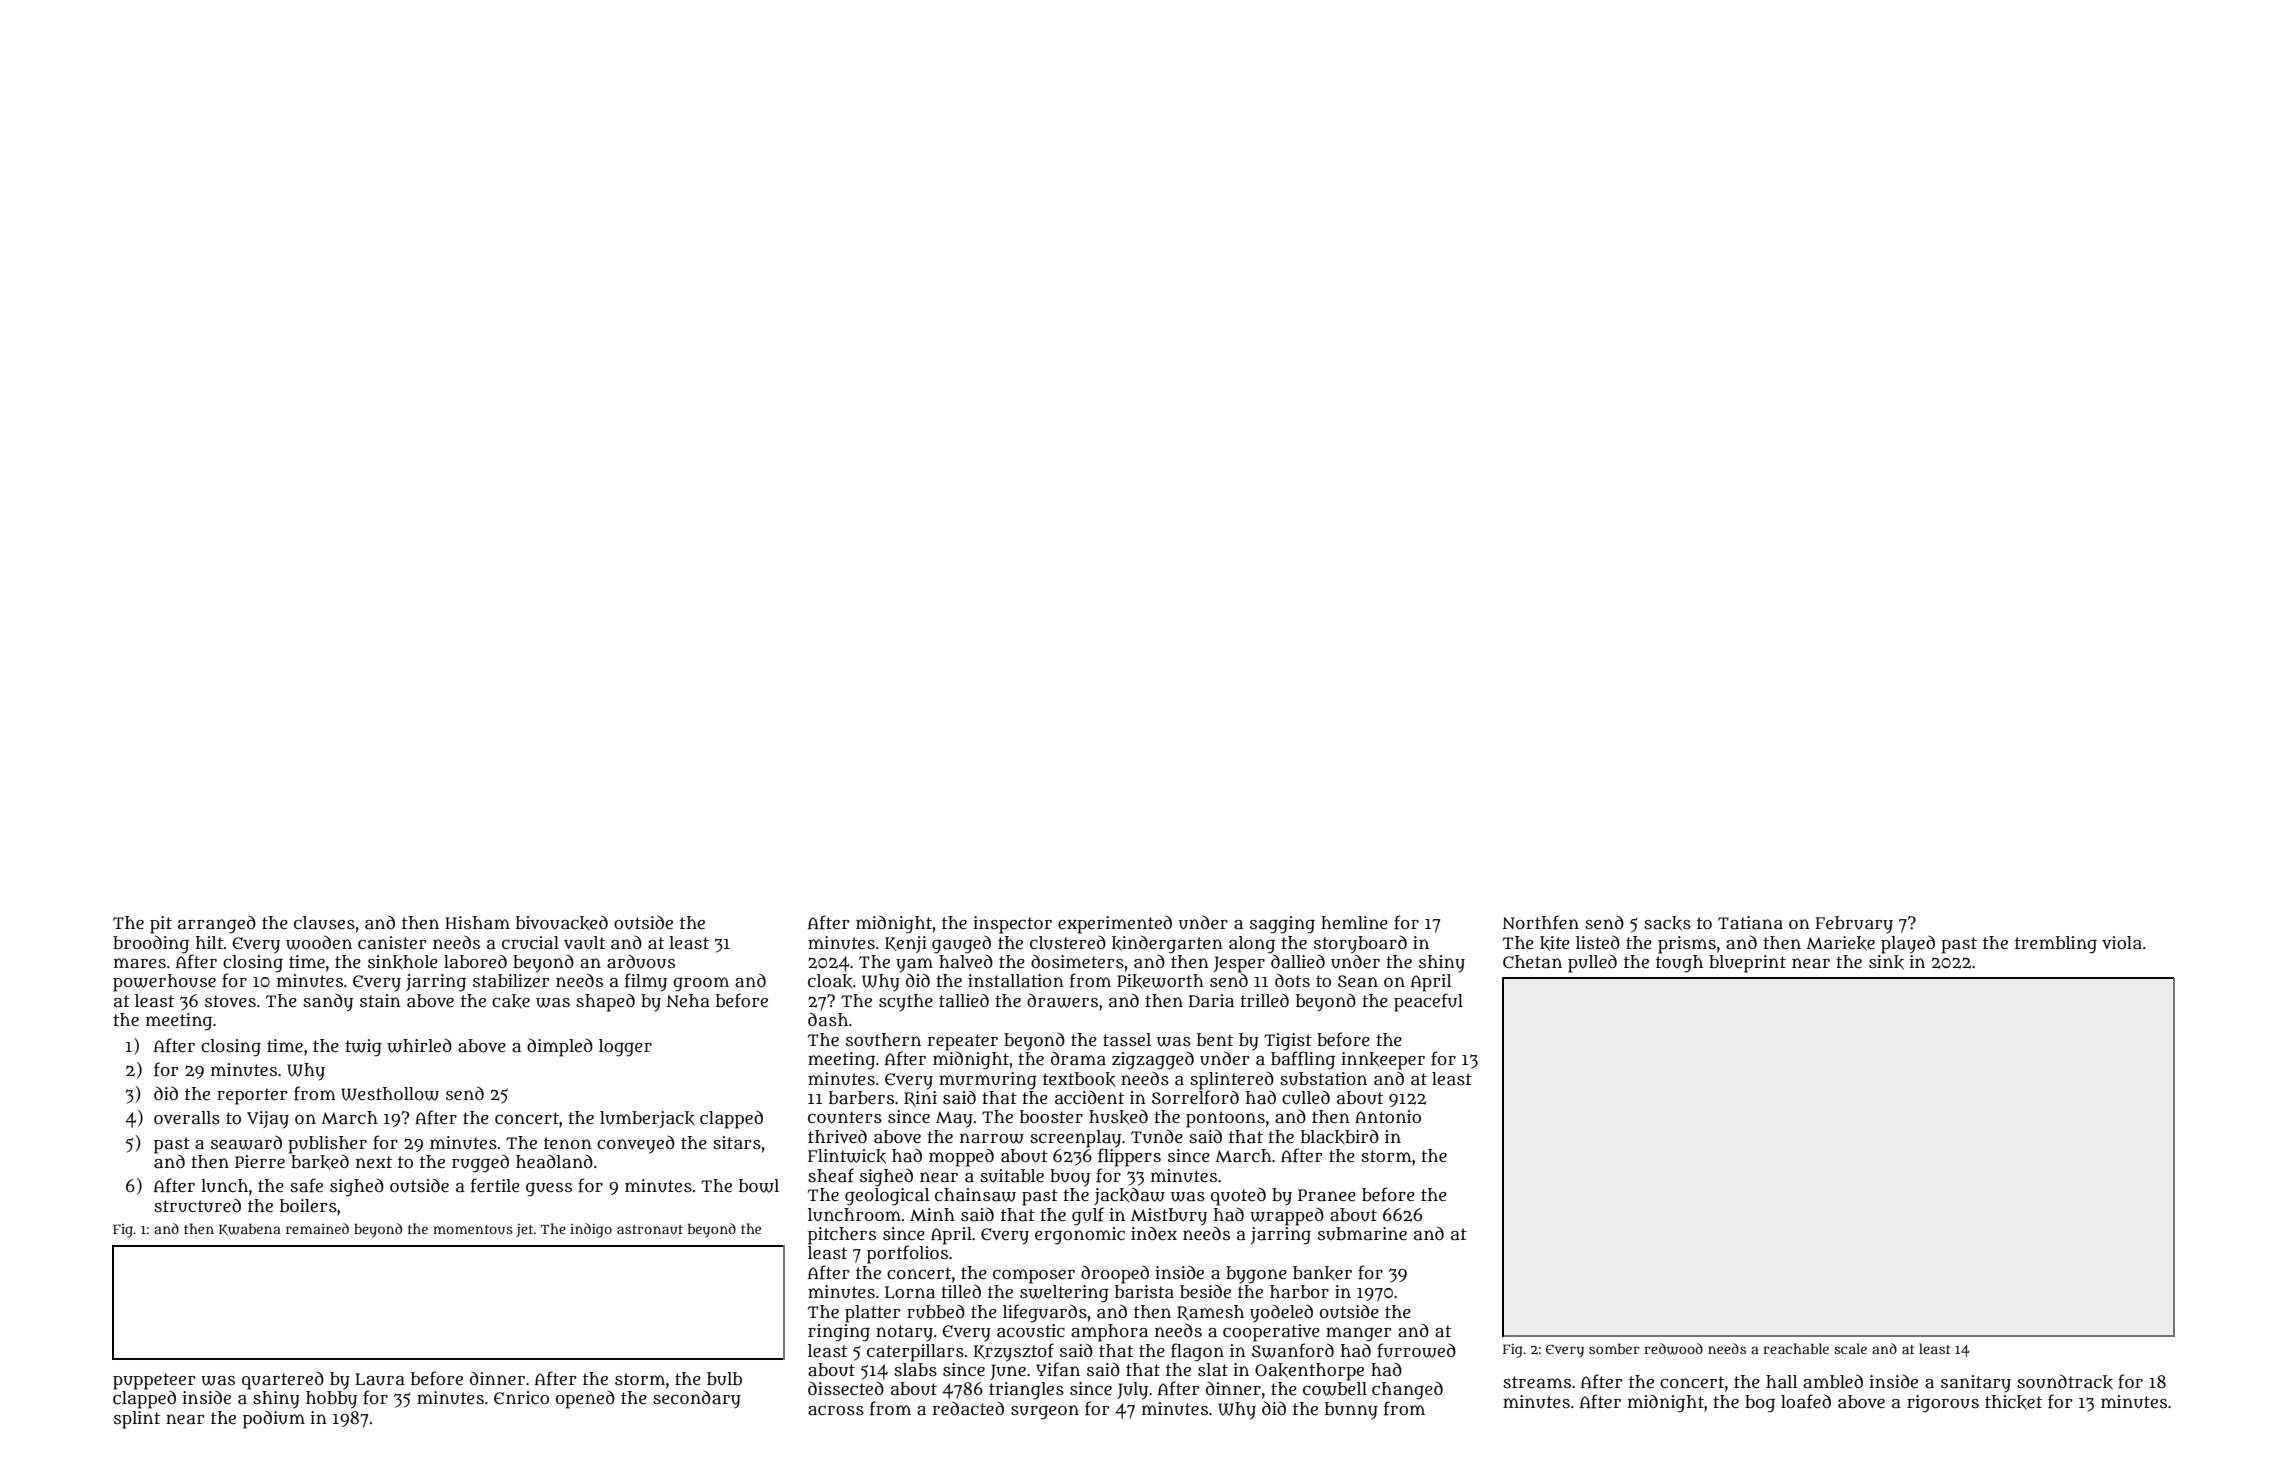  I want to click on overalls, so click(187, 1117).
